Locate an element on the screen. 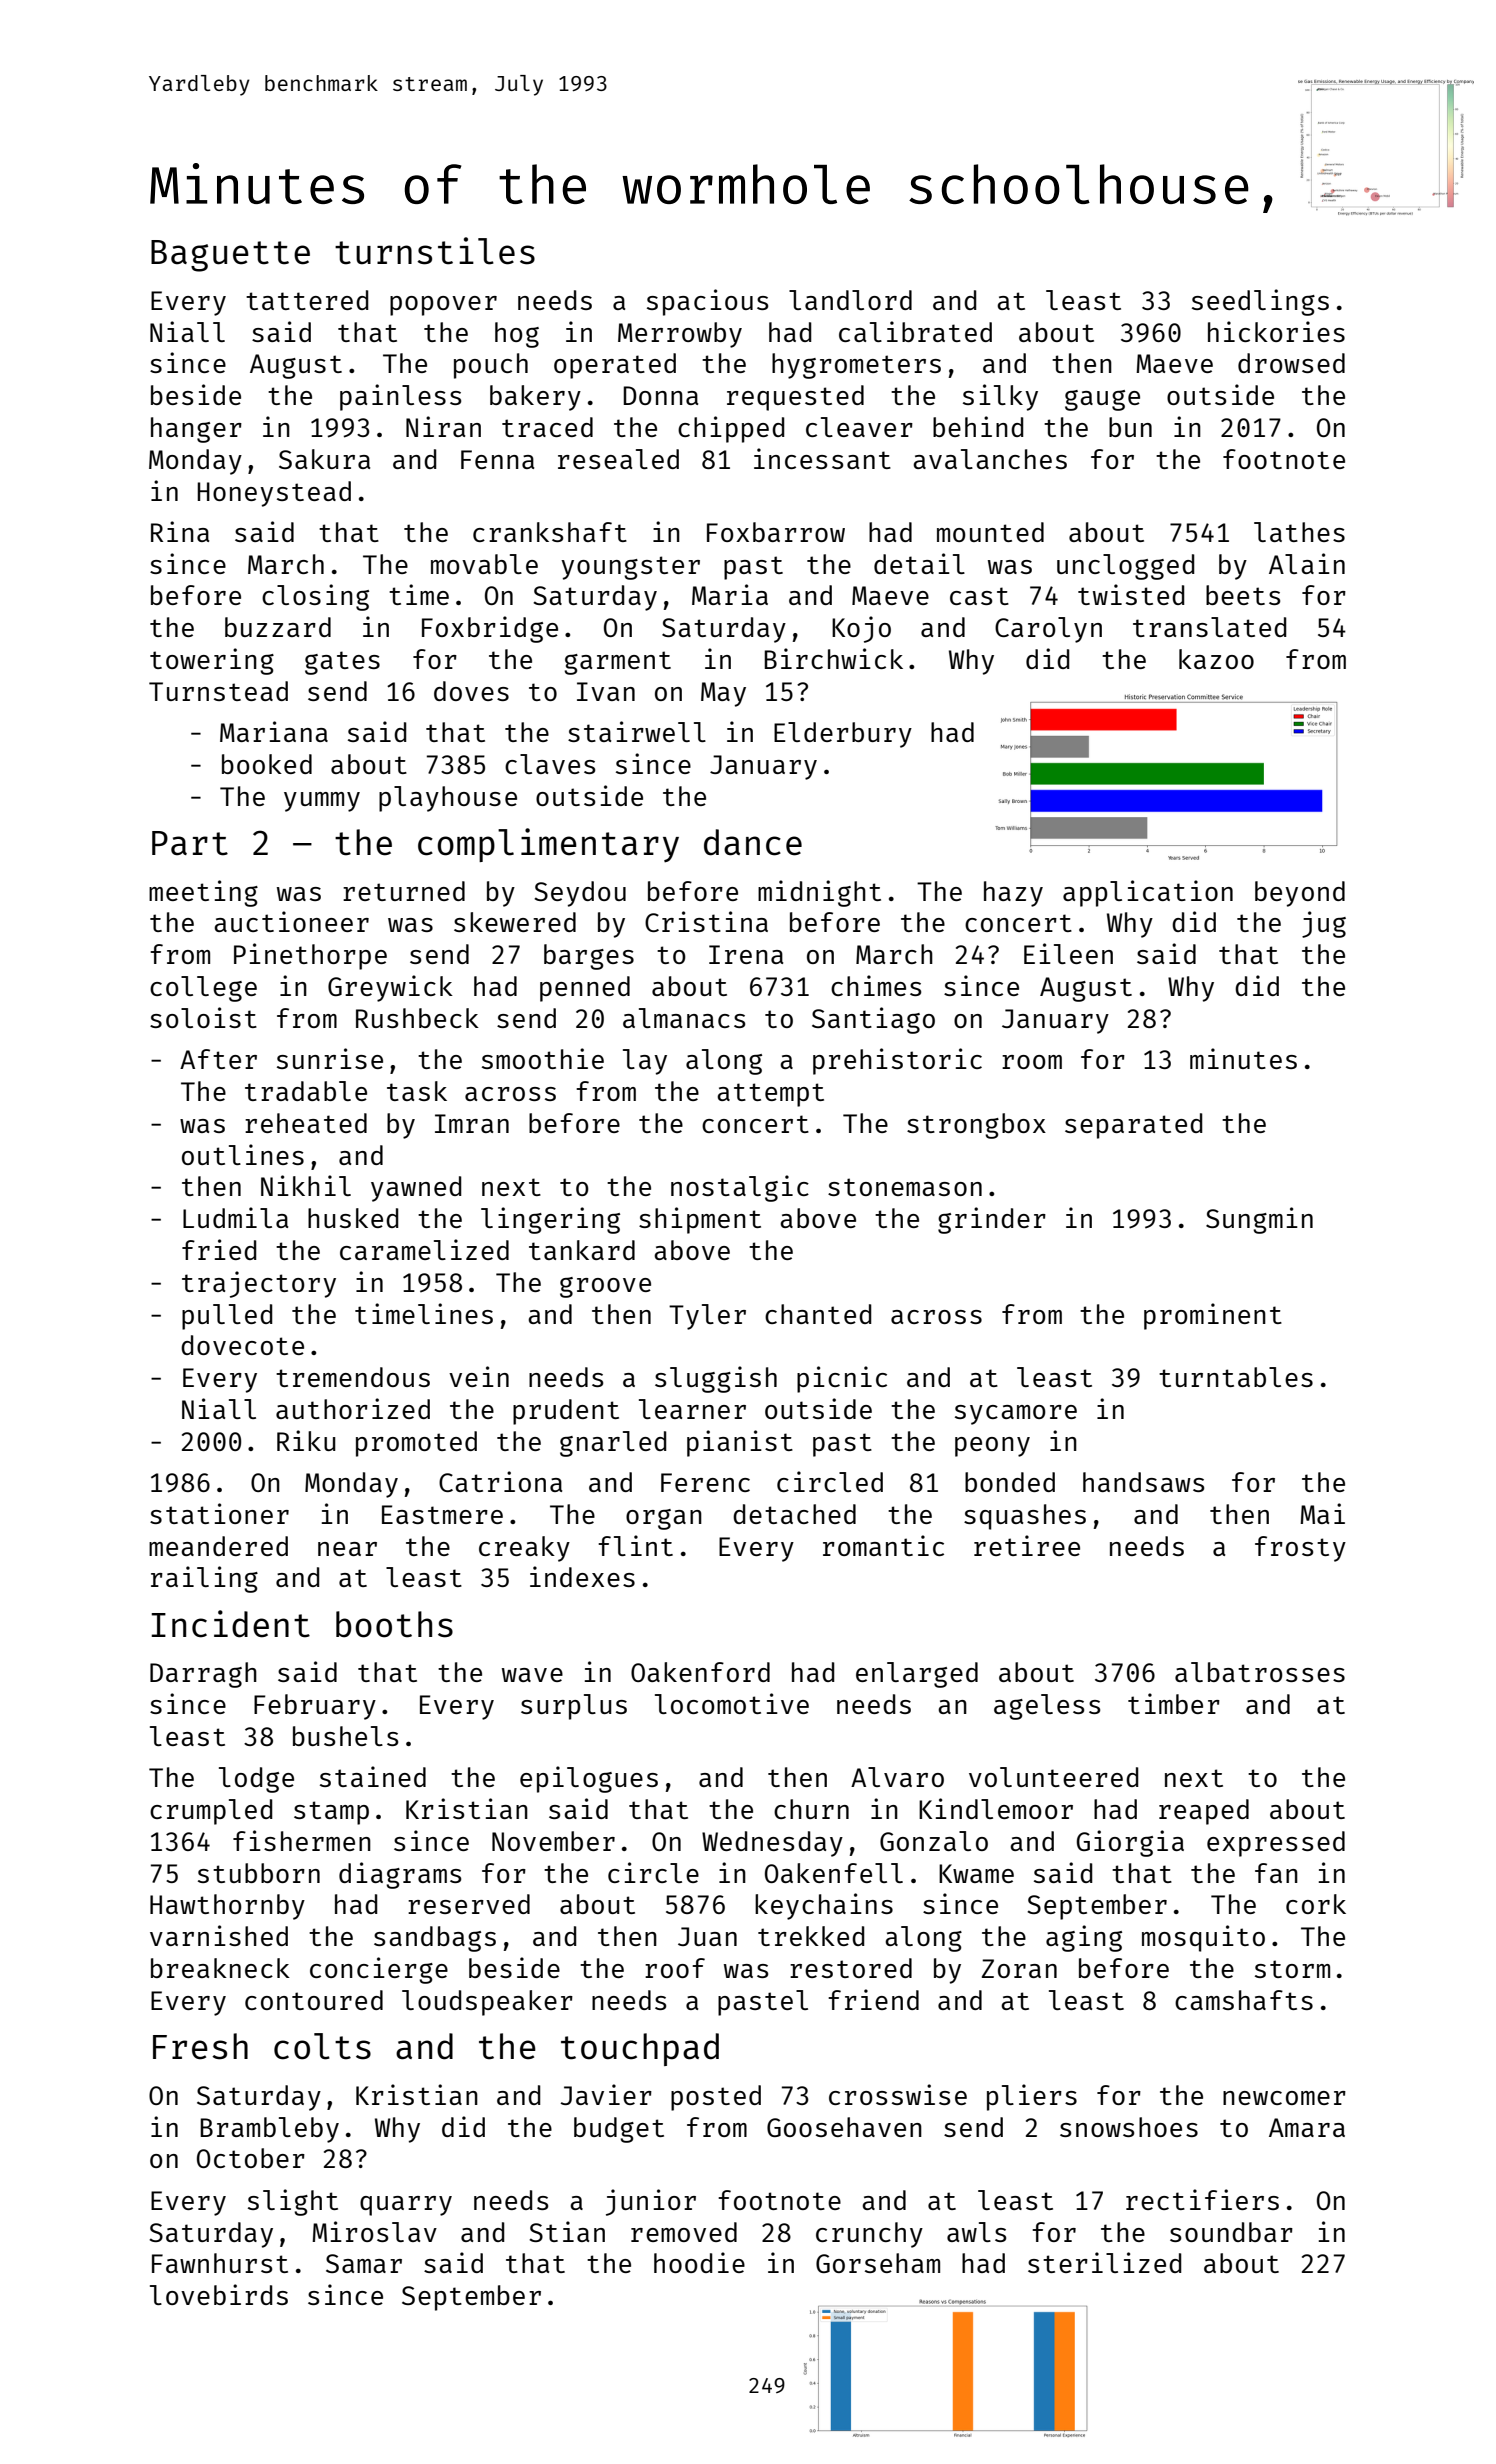 The height and width of the screenshot is (2464, 1496). Samar is located at coordinates (364, 2263).
